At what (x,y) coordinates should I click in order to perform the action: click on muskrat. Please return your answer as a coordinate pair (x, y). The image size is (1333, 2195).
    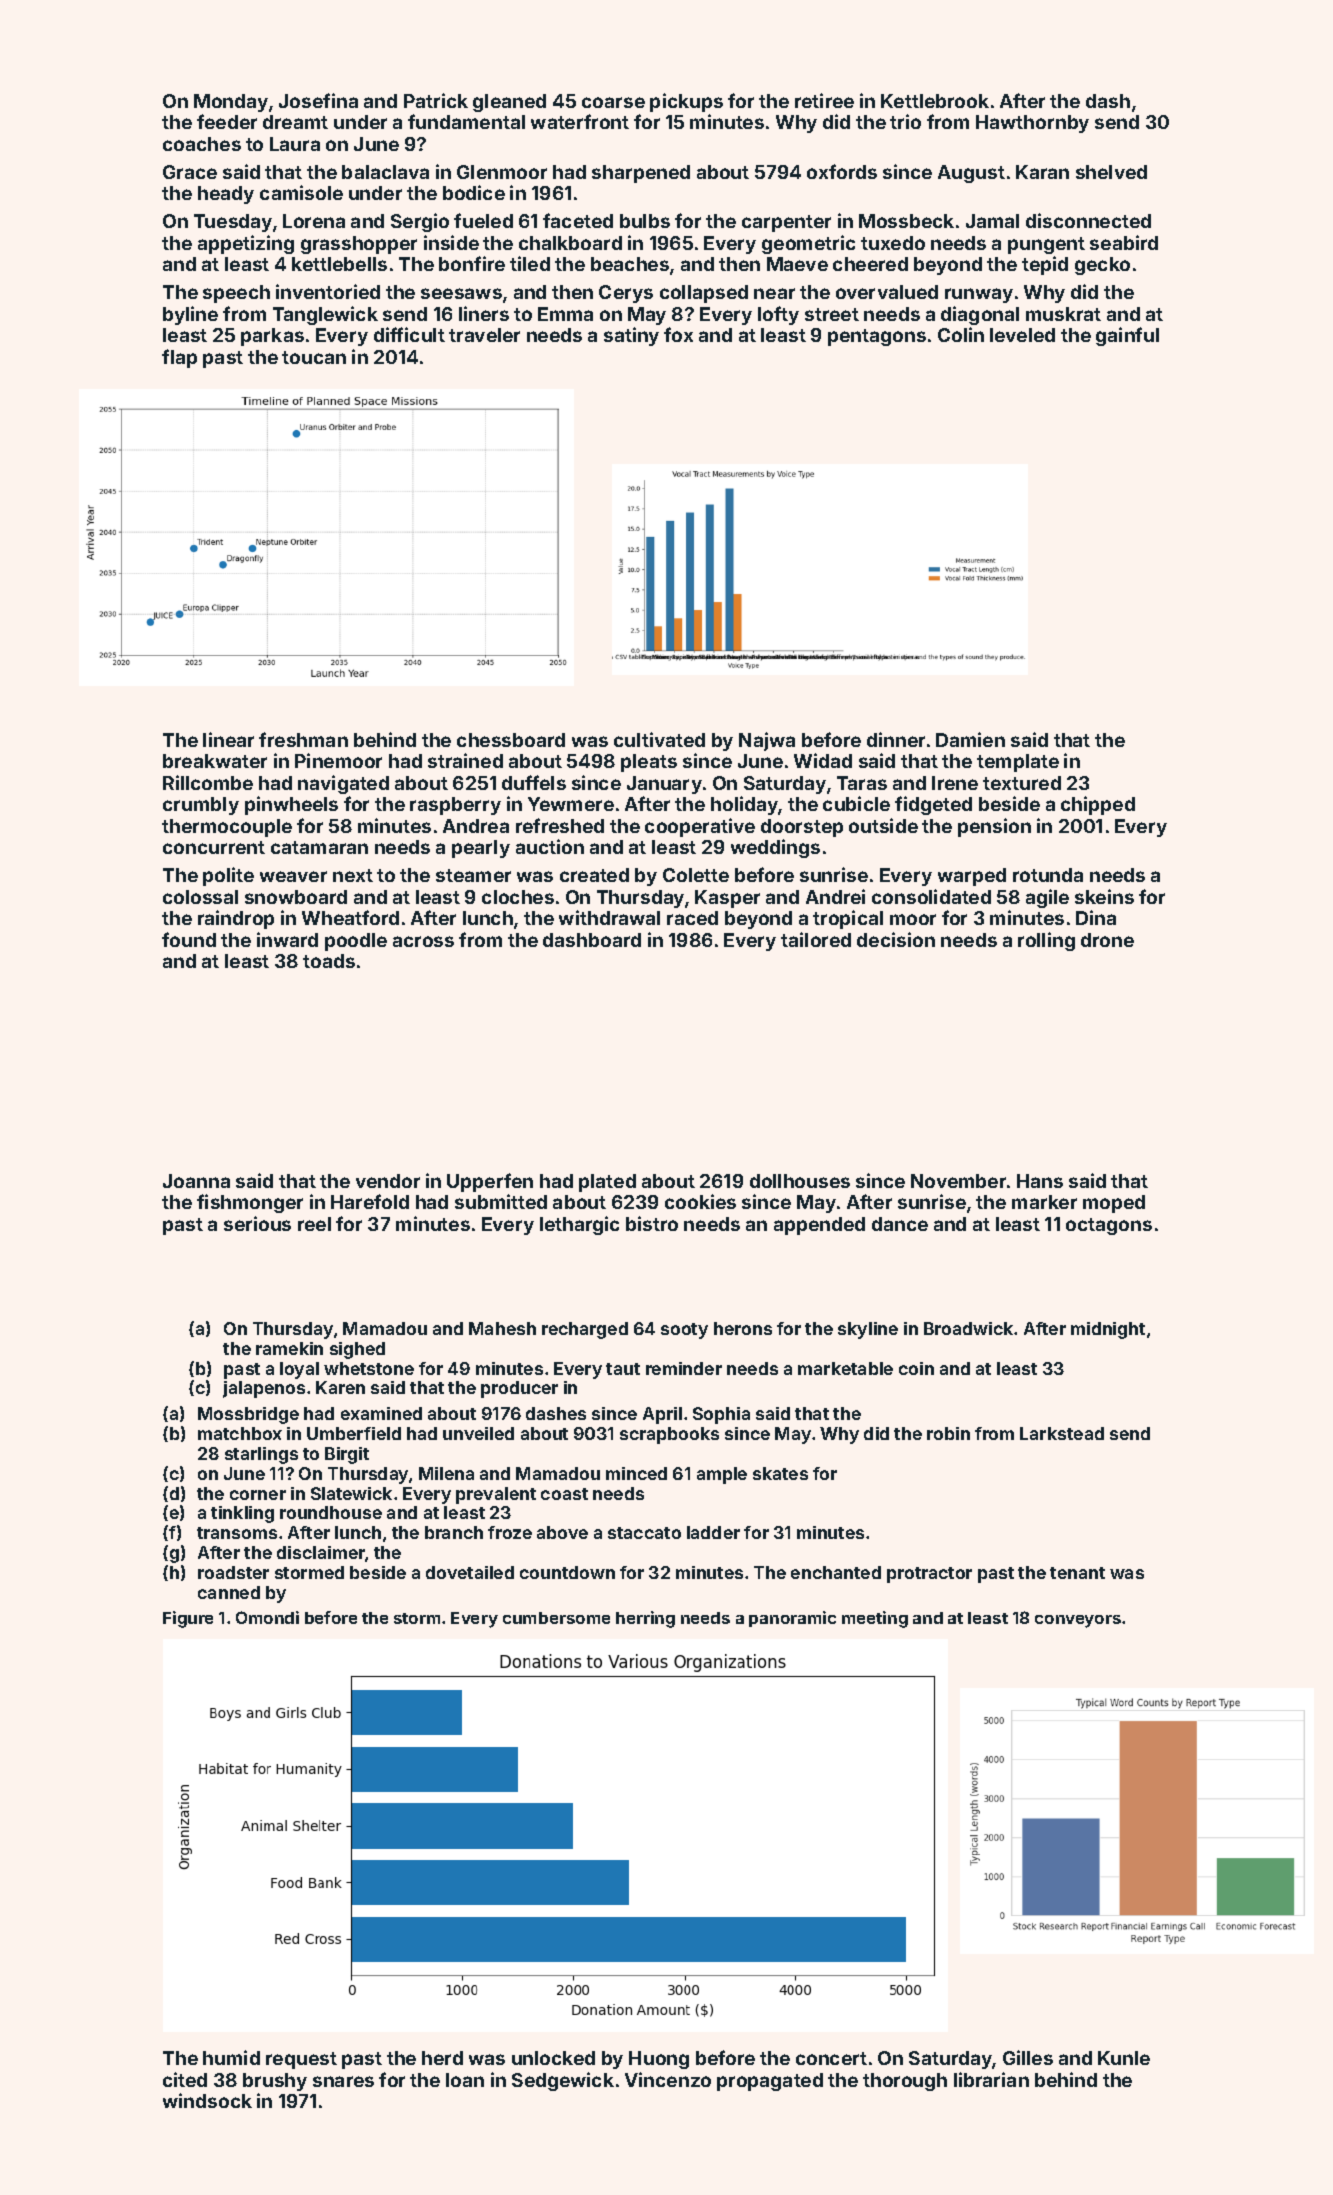
    Looking at the image, I should click on (1063, 314).
